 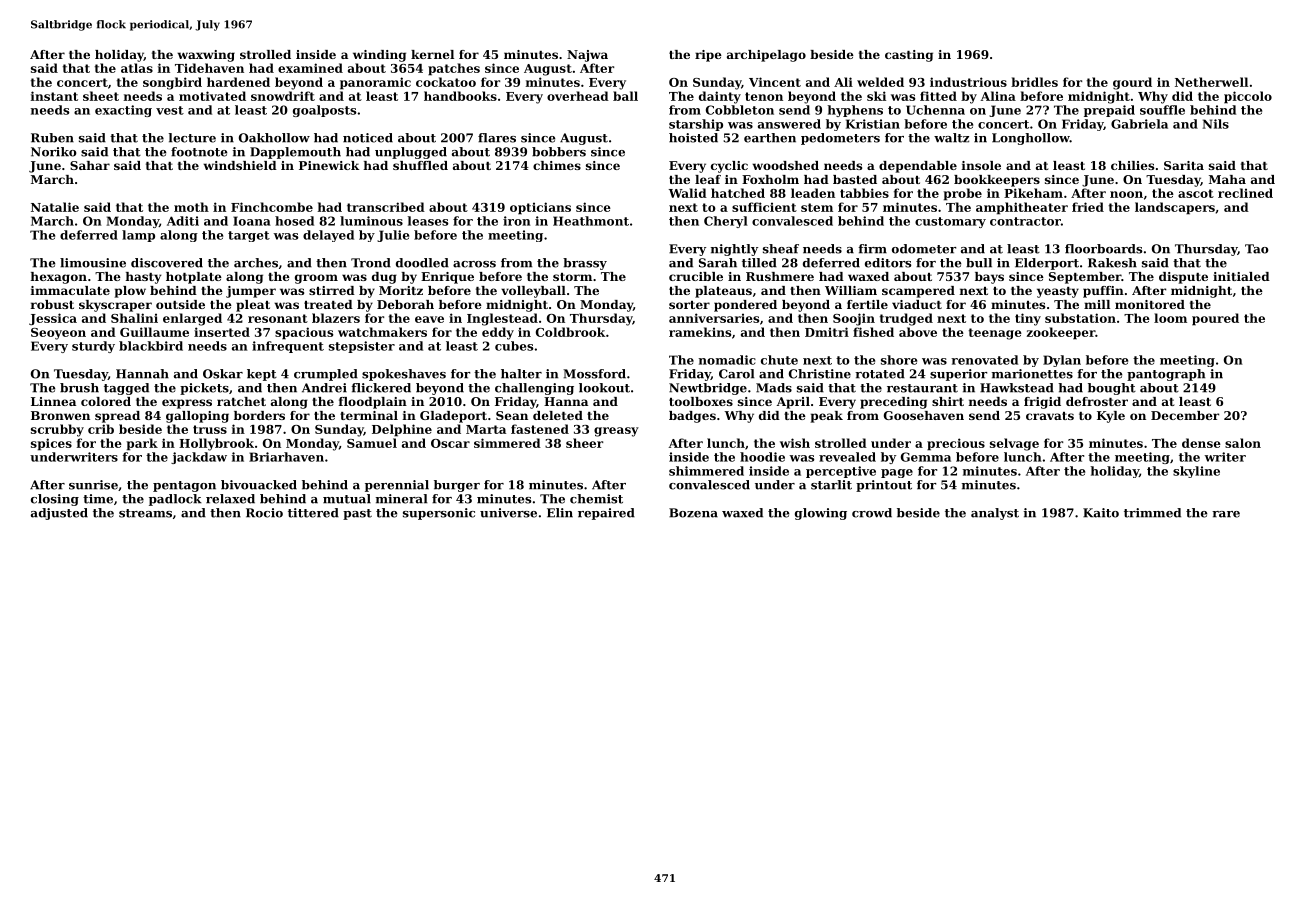 What do you see at coordinates (514, 346) in the screenshot?
I see `cubes` at bounding box center [514, 346].
